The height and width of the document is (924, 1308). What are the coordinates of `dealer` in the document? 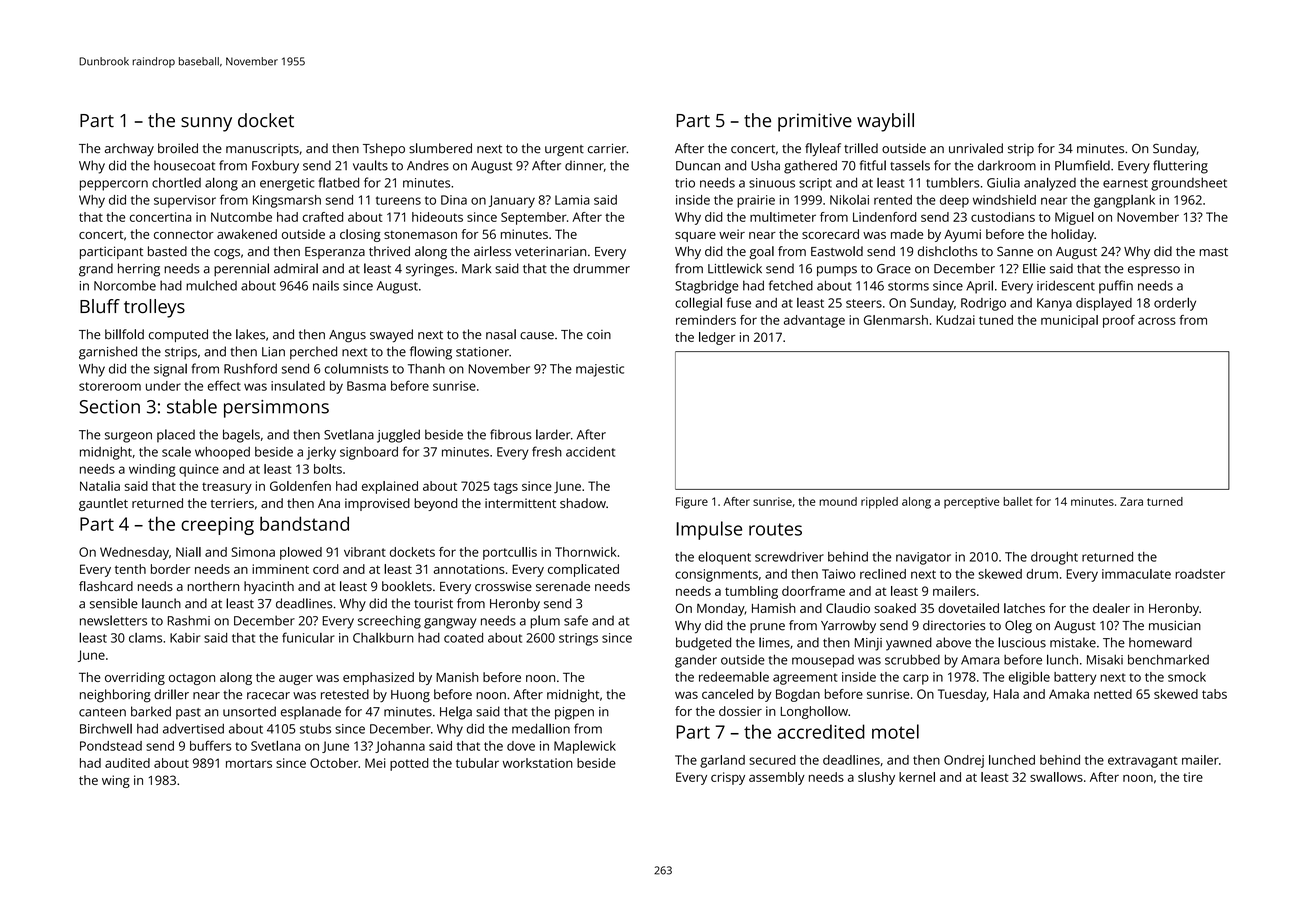 It's located at (1111, 608).
